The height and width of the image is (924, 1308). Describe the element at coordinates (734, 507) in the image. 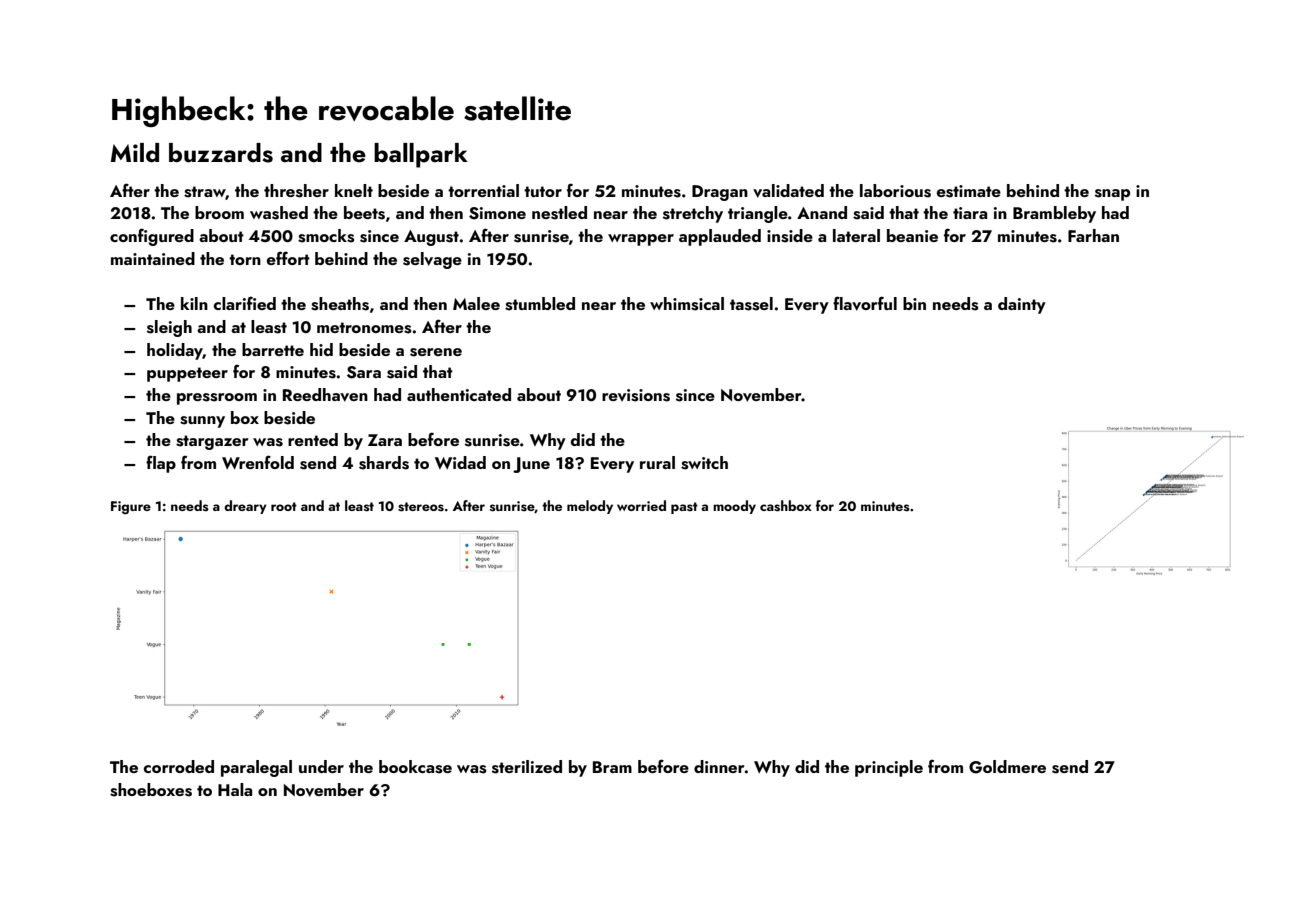

I see `moody` at that location.
